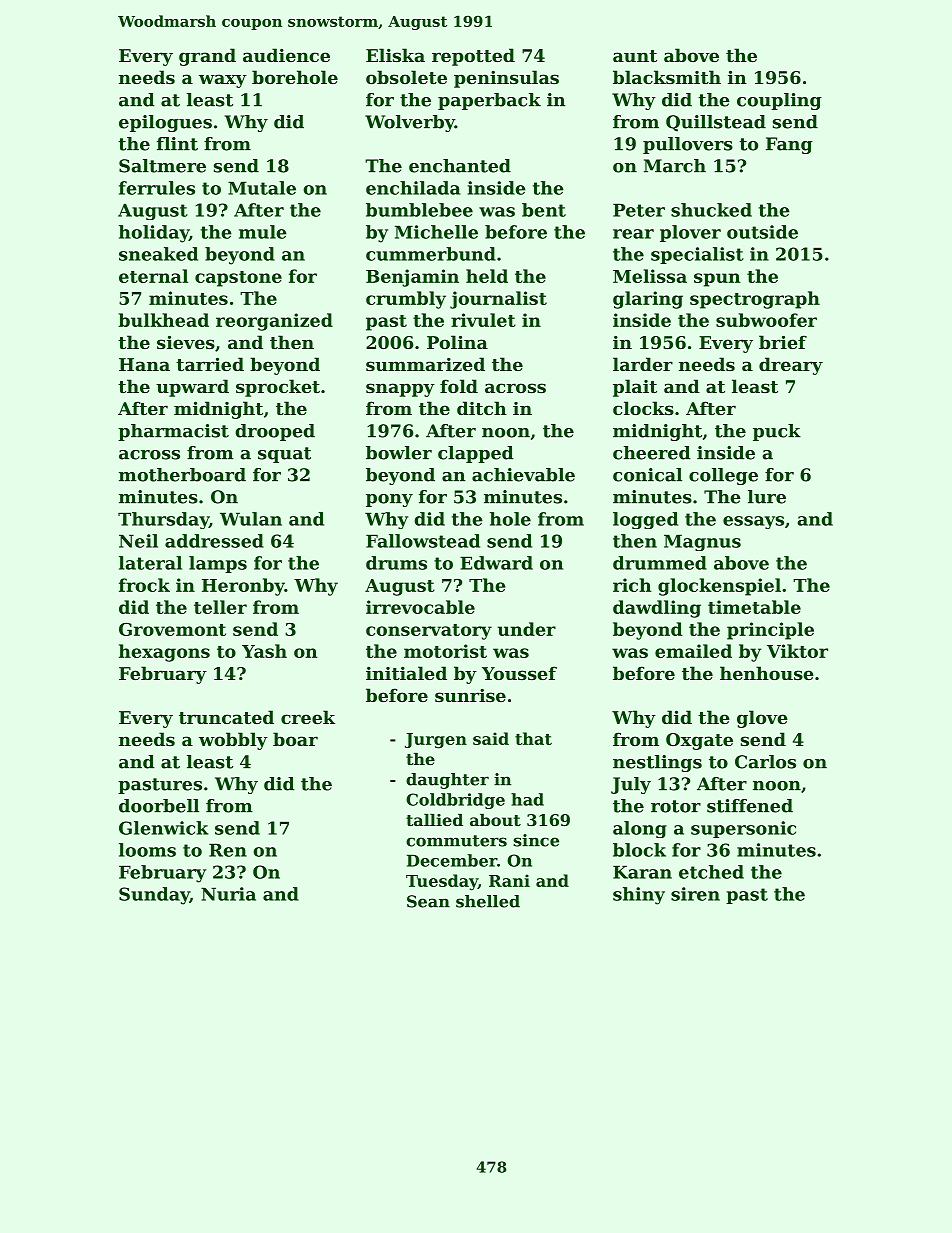 The image size is (952, 1233). I want to click on Sean, so click(428, 901).
